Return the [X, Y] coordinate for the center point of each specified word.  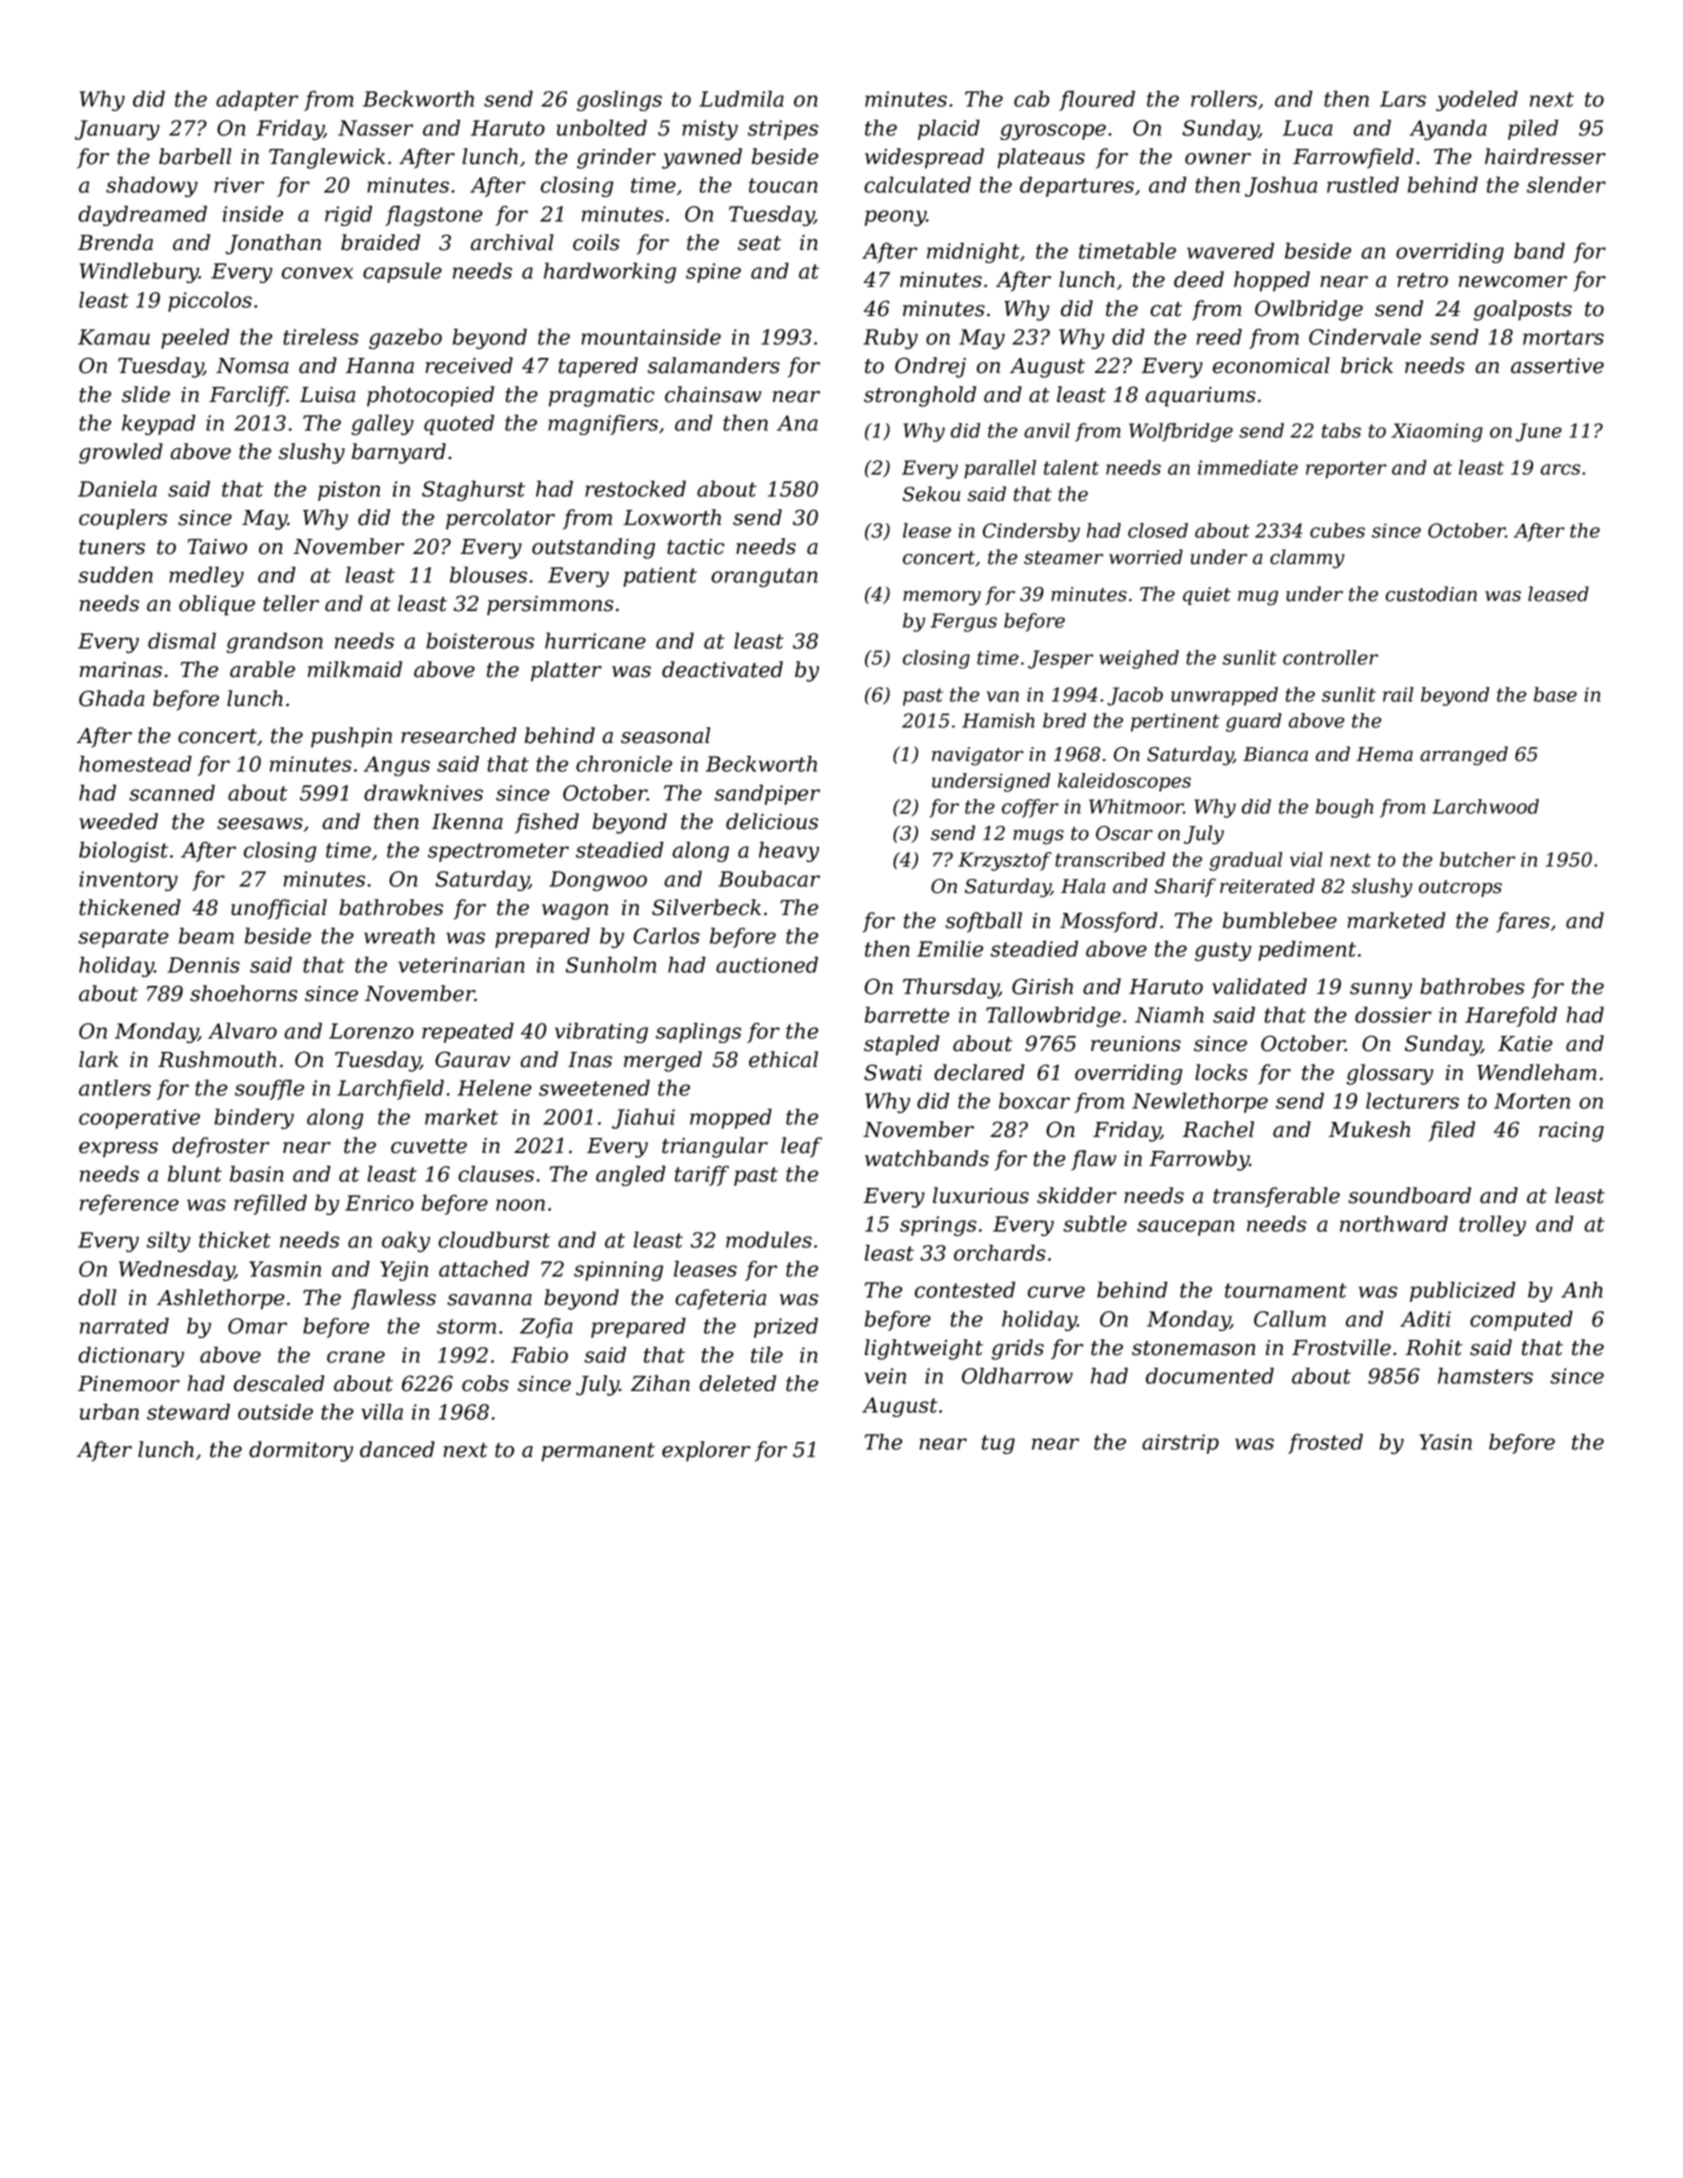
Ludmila [741, 98]
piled [1533, 129]
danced [397, 1449]
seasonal [665, 735]
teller [291, 603]
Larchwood [1485, 806]
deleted [737, 1383]
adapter [257, 101]
